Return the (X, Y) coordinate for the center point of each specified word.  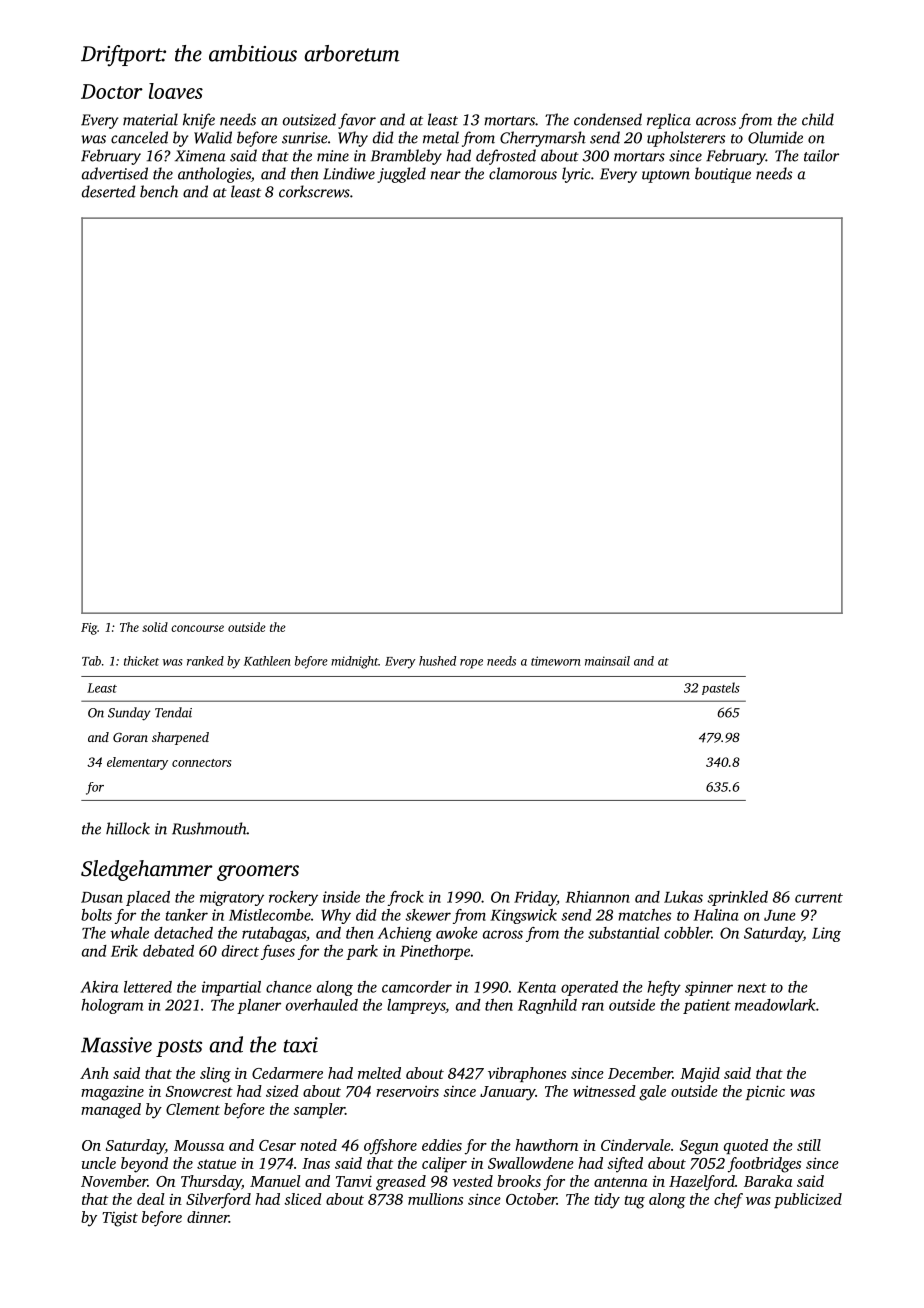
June (780, 915)
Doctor (112, 91)
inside (341, 897)
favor (357, 121)
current (819, 898)
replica (669, 121)
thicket (141, 661)
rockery (293, 898)
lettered (148, 987)
